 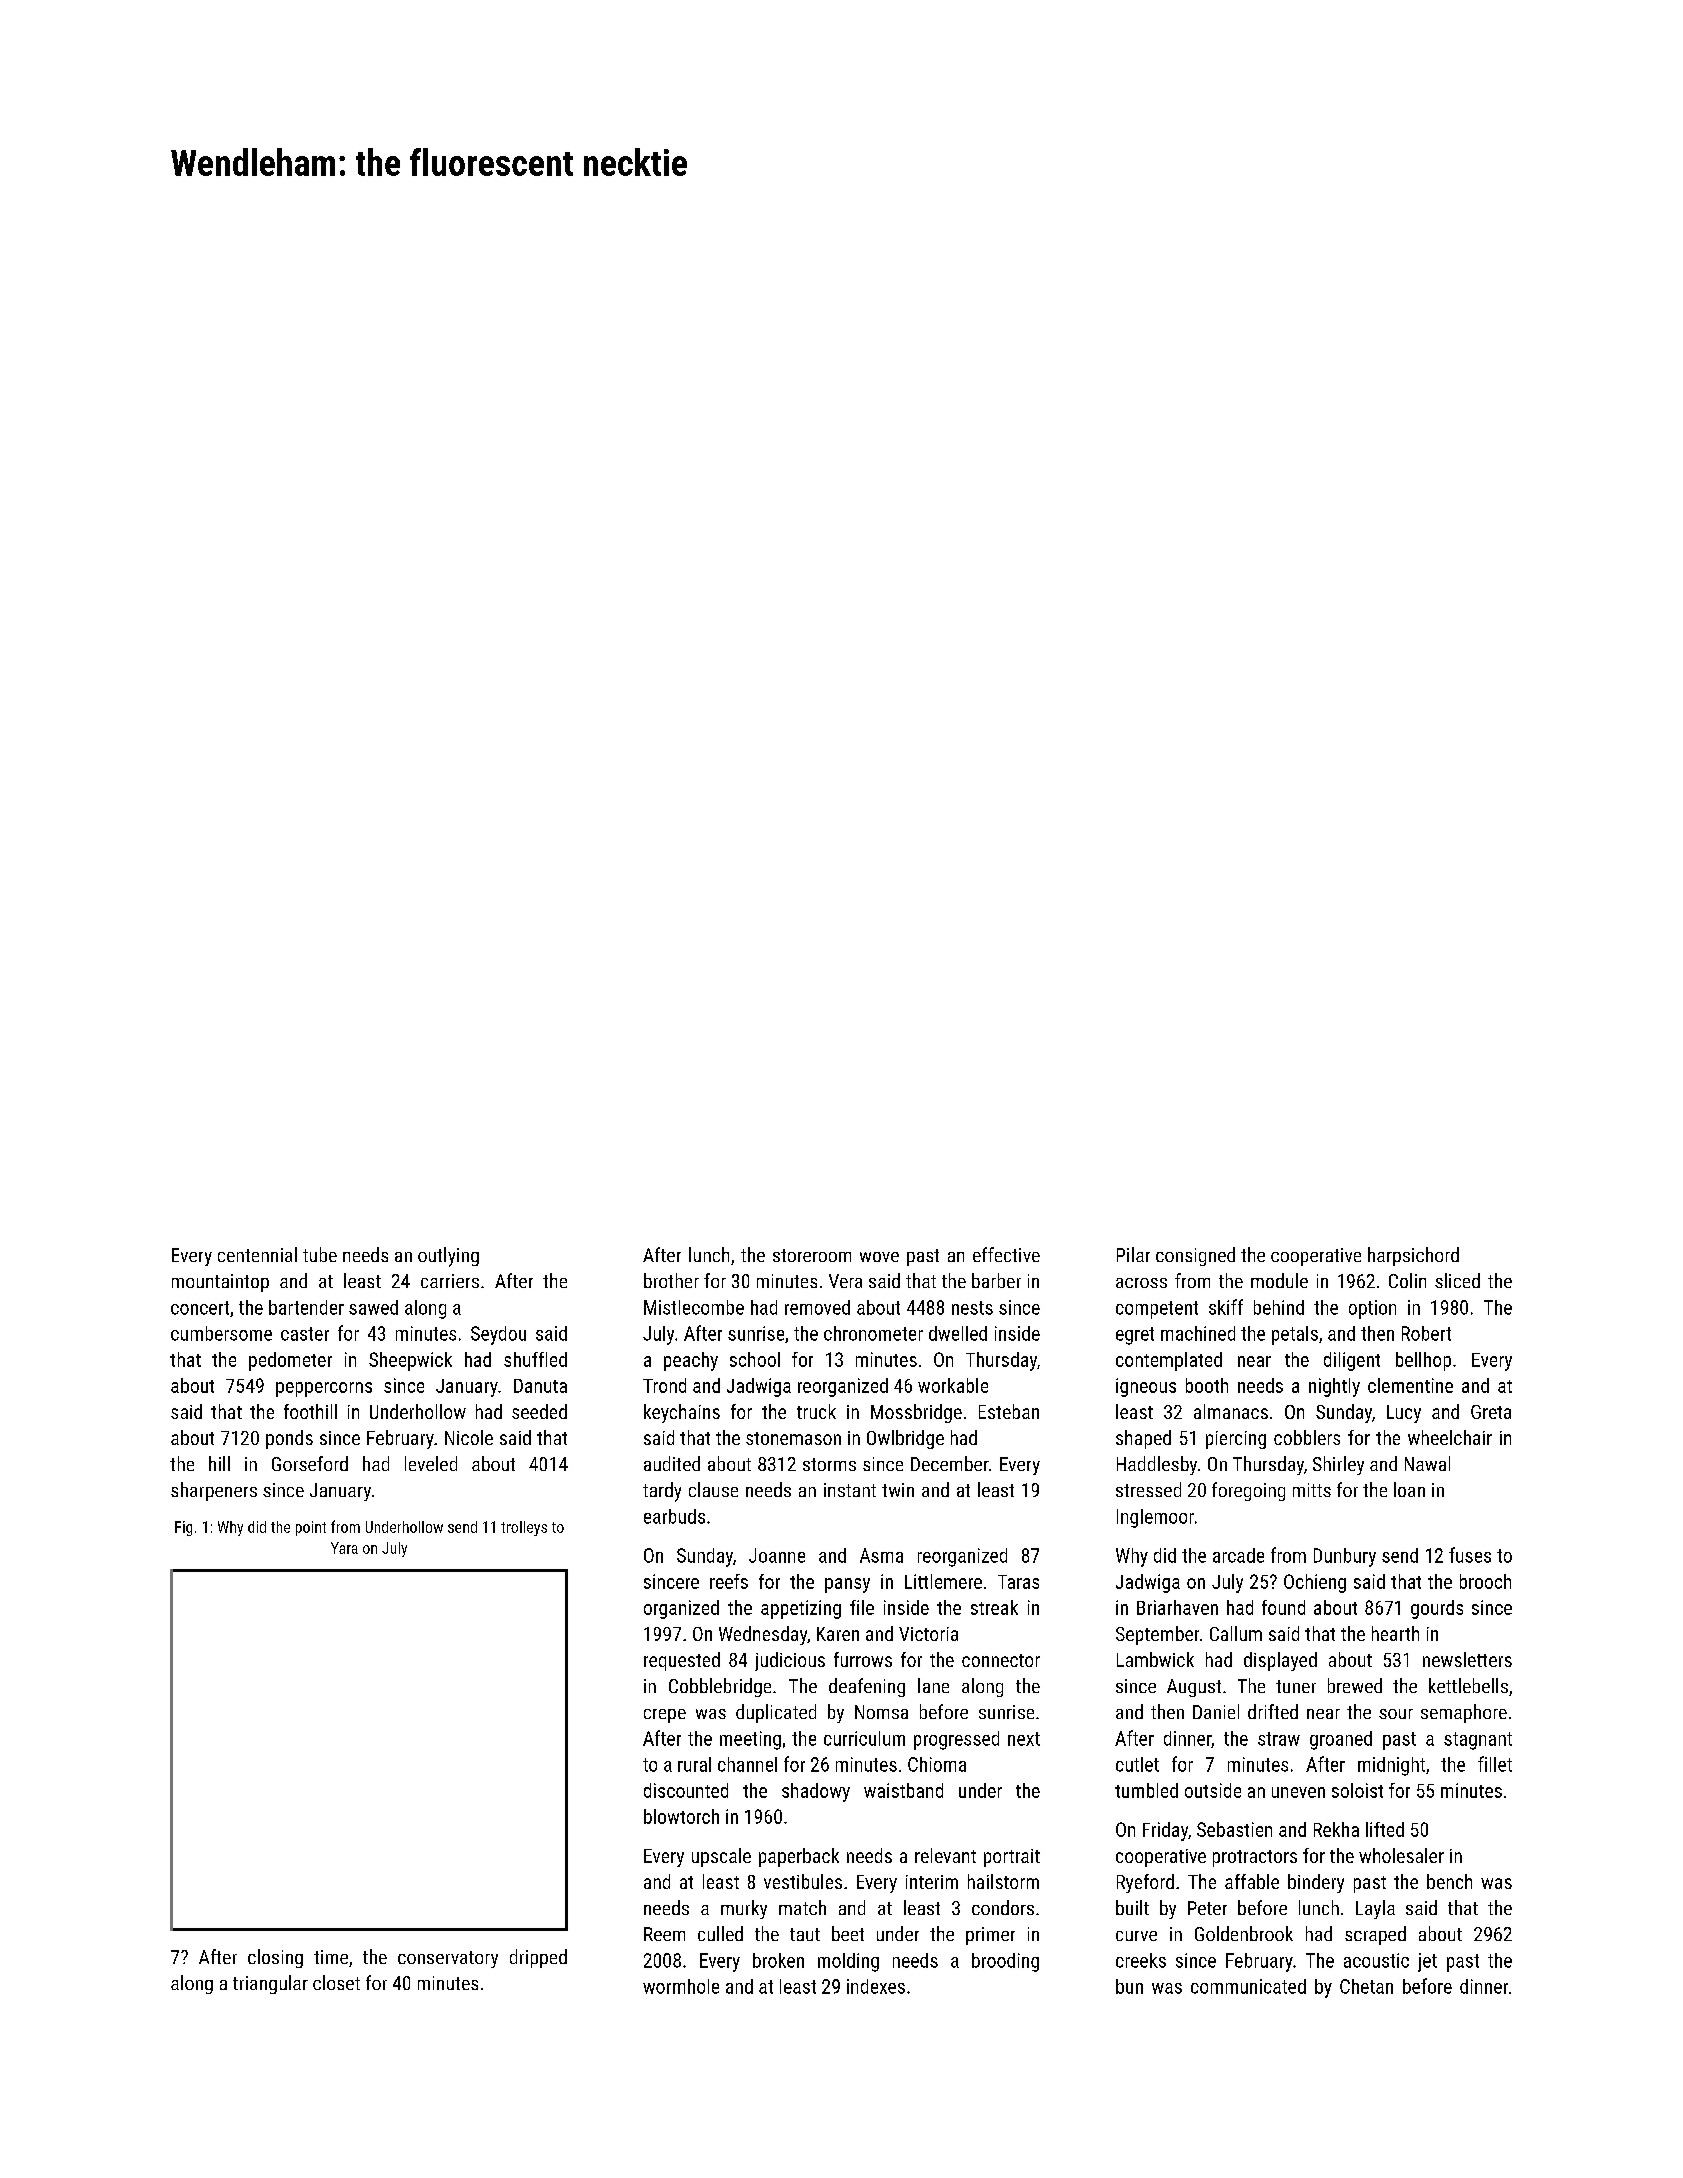 What do you see at coordinates (665, 1716) in the page?
I see `crepe` at bounding box center [665, 1716].
